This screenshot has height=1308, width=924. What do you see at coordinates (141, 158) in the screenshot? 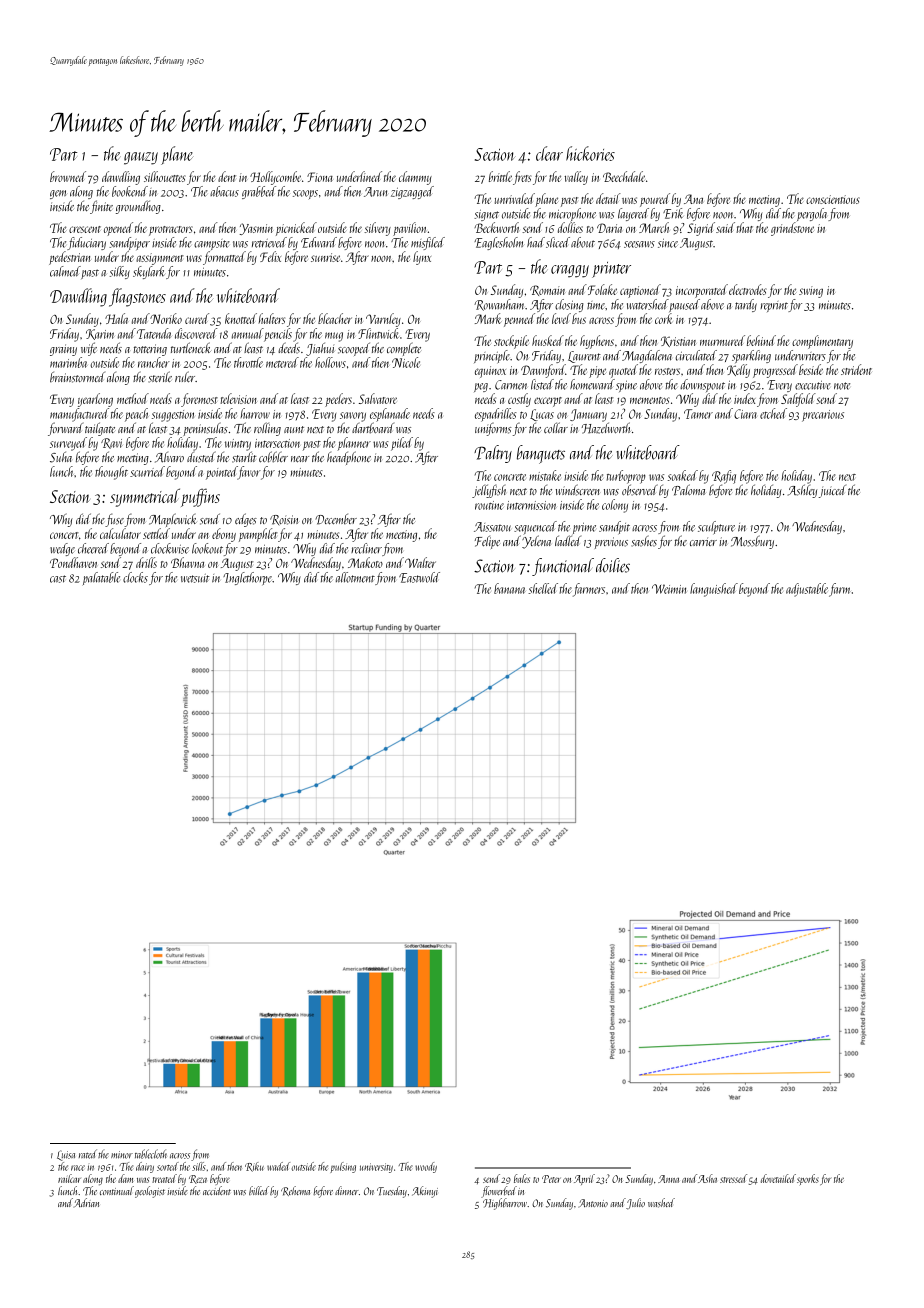
I see `gauzy` at bounding box center [141, 158].
